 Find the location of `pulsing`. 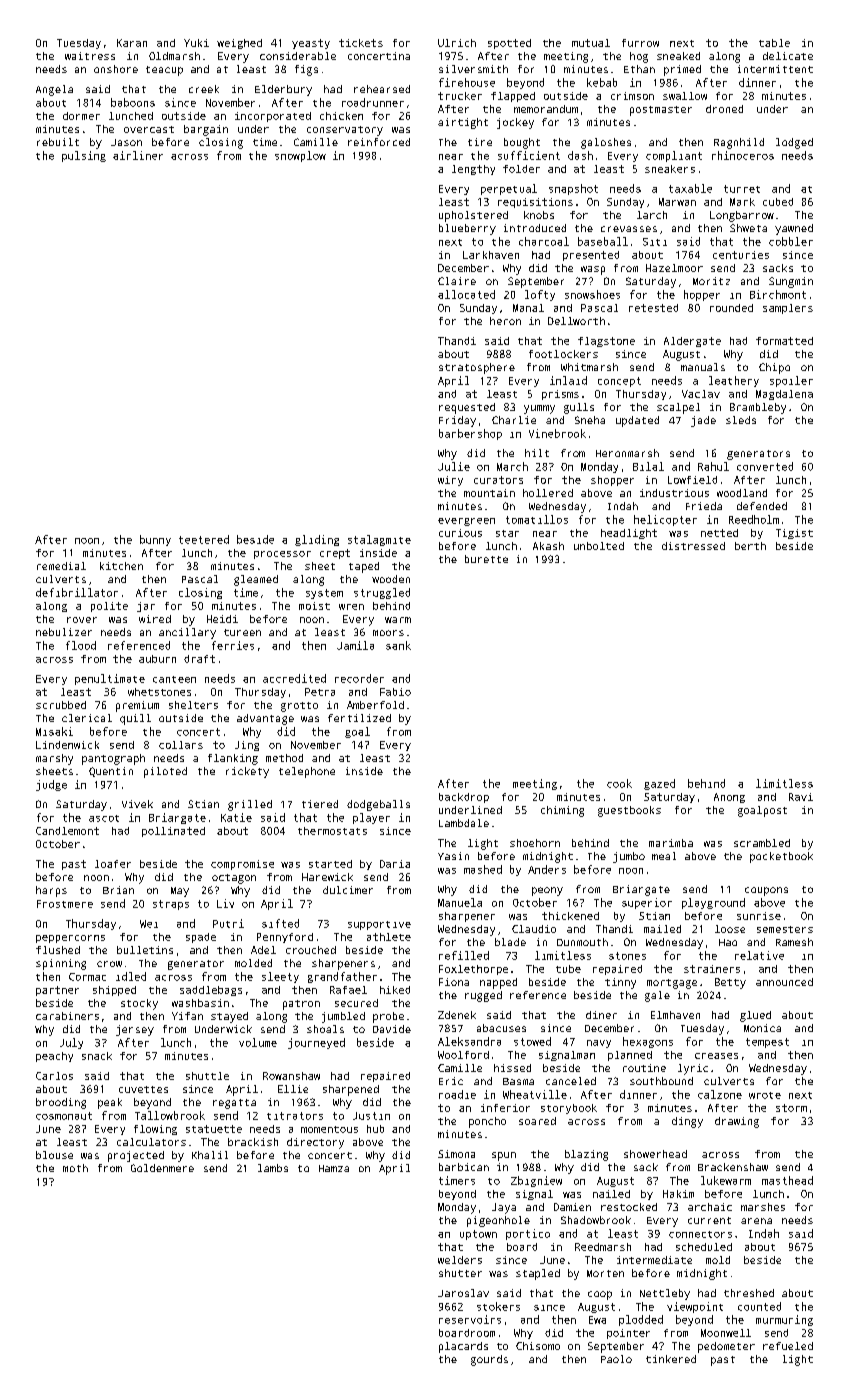

pulsing is located at coordinates (84, 156).
